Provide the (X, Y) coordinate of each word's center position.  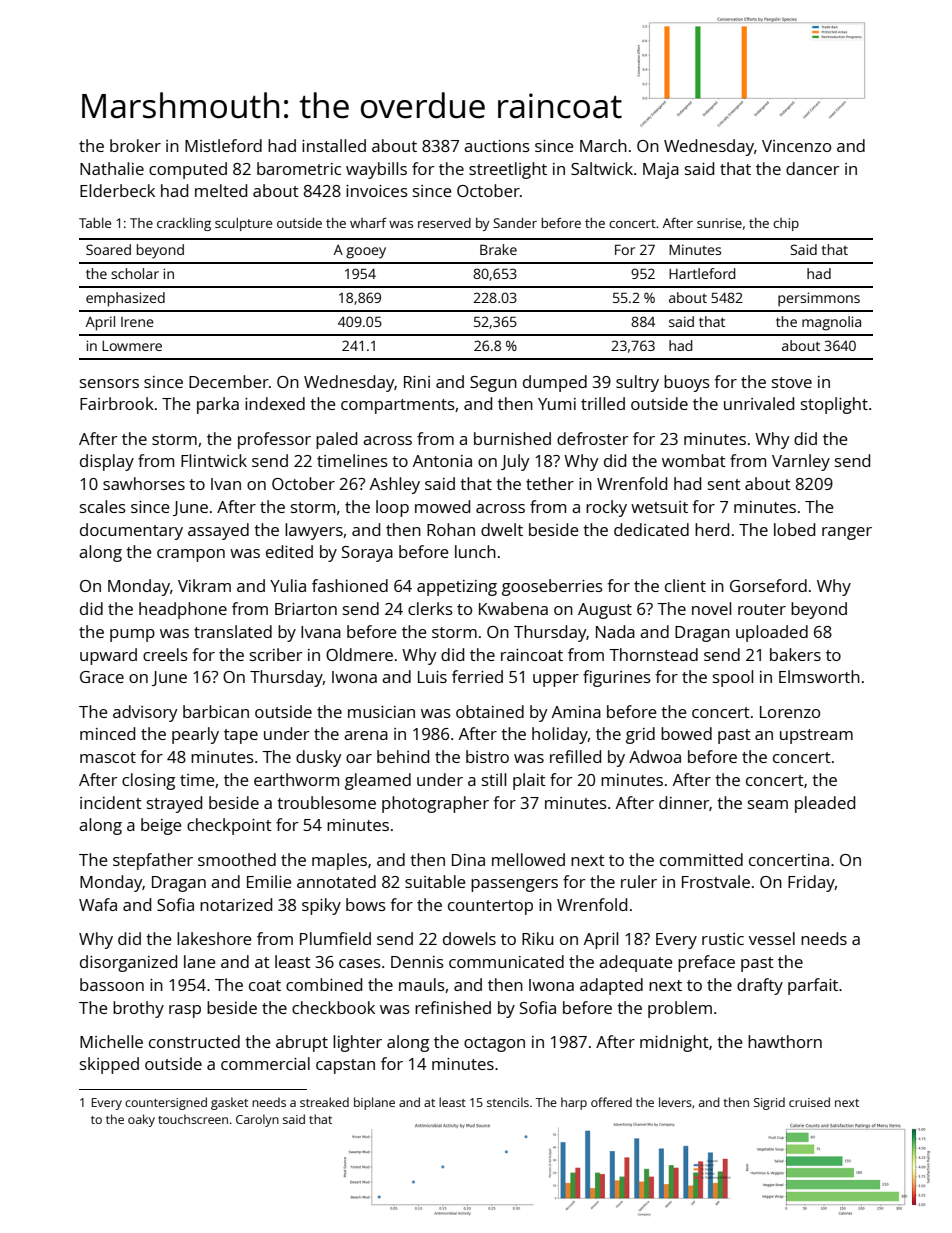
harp (574, 1103)
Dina (468, 860)
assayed (218, 531)
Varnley (801, 462)
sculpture (243, 224)
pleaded (825, 804)
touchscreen (193, 1119)
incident (111, 802)
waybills (376, 170)
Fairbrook (117, 403)
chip (786, 224)
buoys (687, 383)
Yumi (557, 404)
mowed (442, 506)
